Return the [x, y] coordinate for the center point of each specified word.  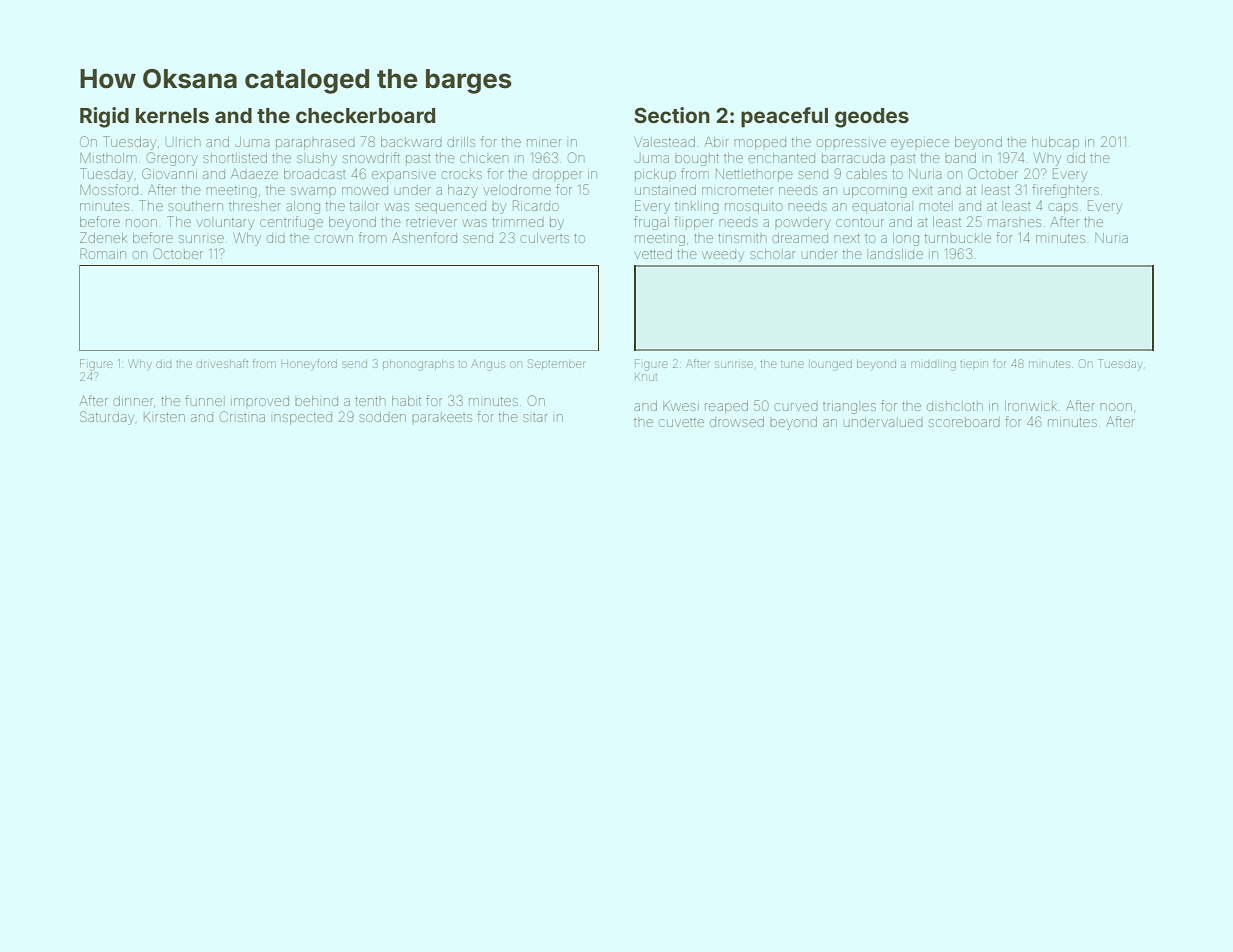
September [557, 363]
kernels [172, 115]
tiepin [974, 365]
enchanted [781, 158]
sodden [382, 417]
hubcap [1055, 143]
